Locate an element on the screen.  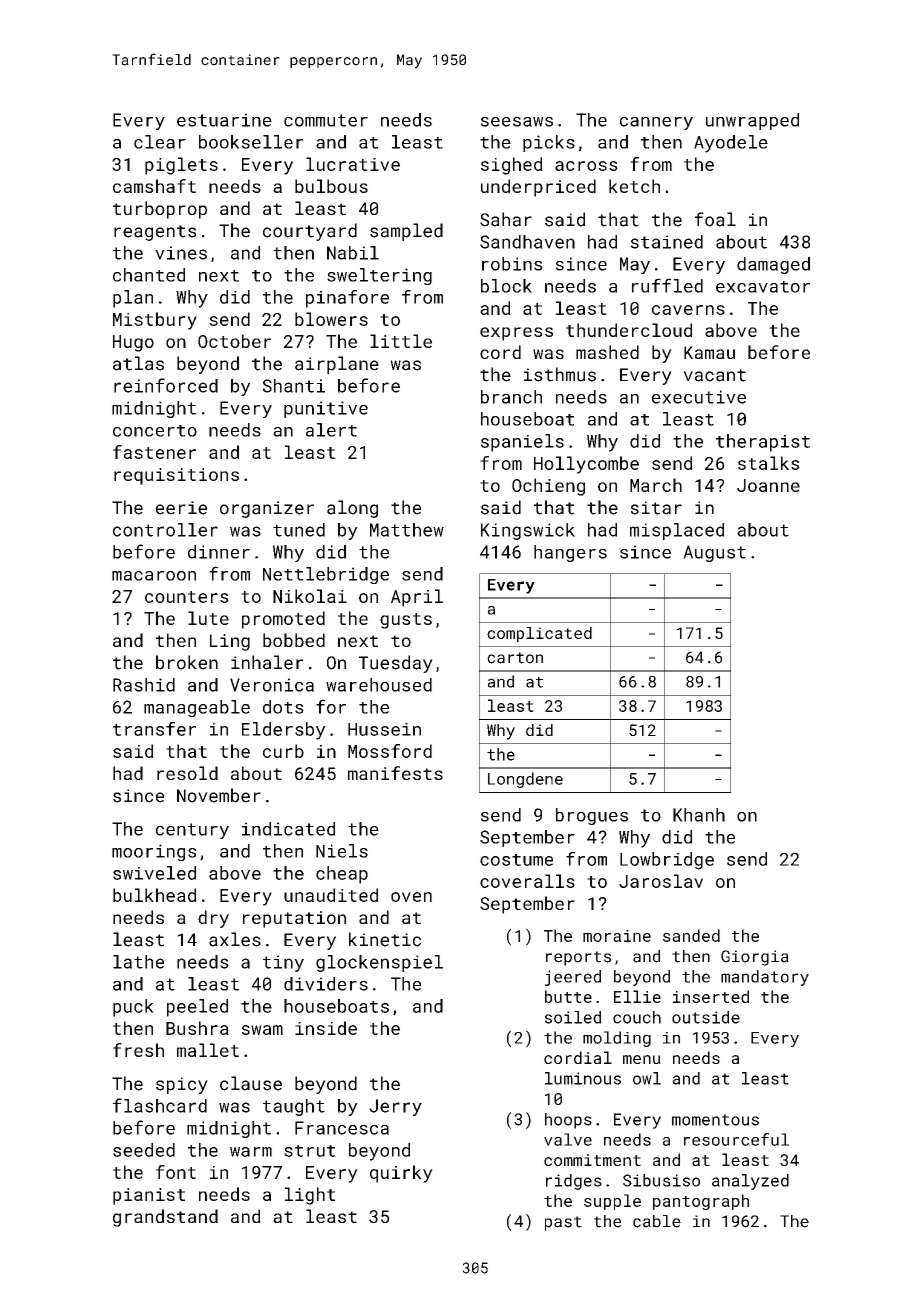
Kamau is located at coordinates (709, 352).
